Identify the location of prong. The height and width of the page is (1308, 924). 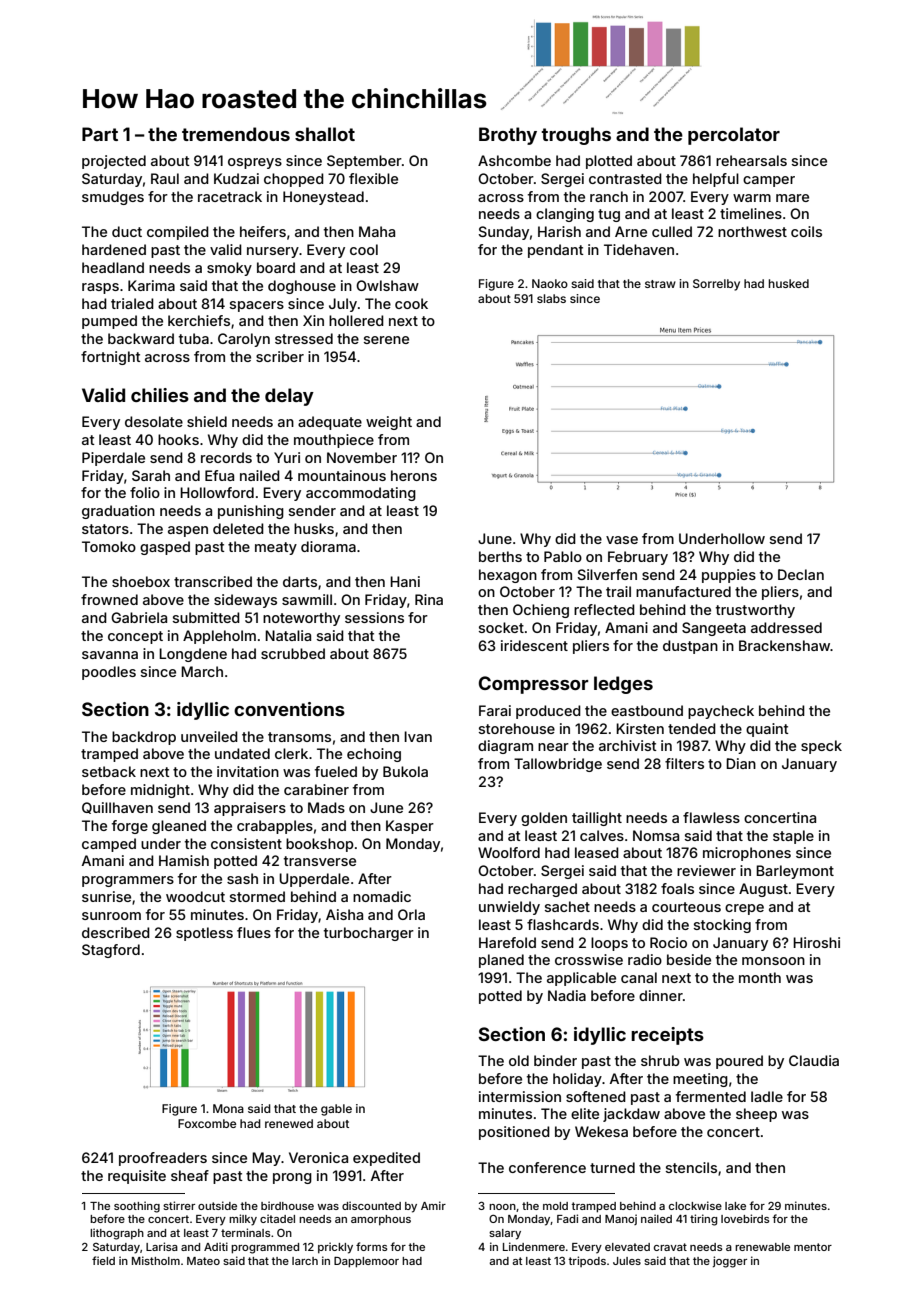
(292, 1178).
